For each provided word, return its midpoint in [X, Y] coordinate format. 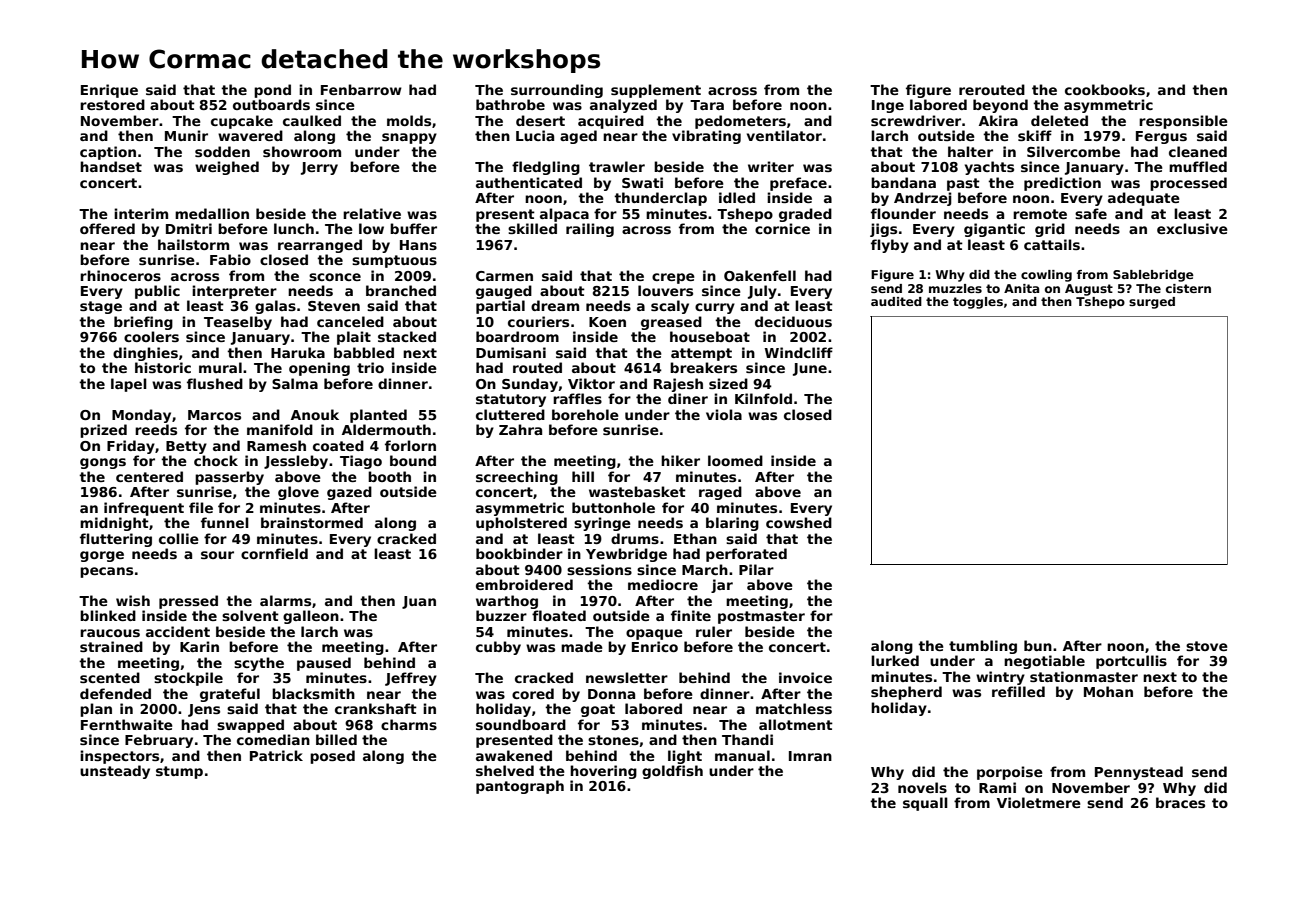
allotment [796, 724]
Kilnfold [763, 398]
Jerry [319, 168]
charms [409, 724]
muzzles [955, 288]
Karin [199, 646]
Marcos [214, 415]
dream [555, 305]
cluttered [510, 414]
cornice [782, 228]
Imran [810, 756]
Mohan [1108, 691]
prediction [1062, 184]
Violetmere [1039, 802]
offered [107, 228]
